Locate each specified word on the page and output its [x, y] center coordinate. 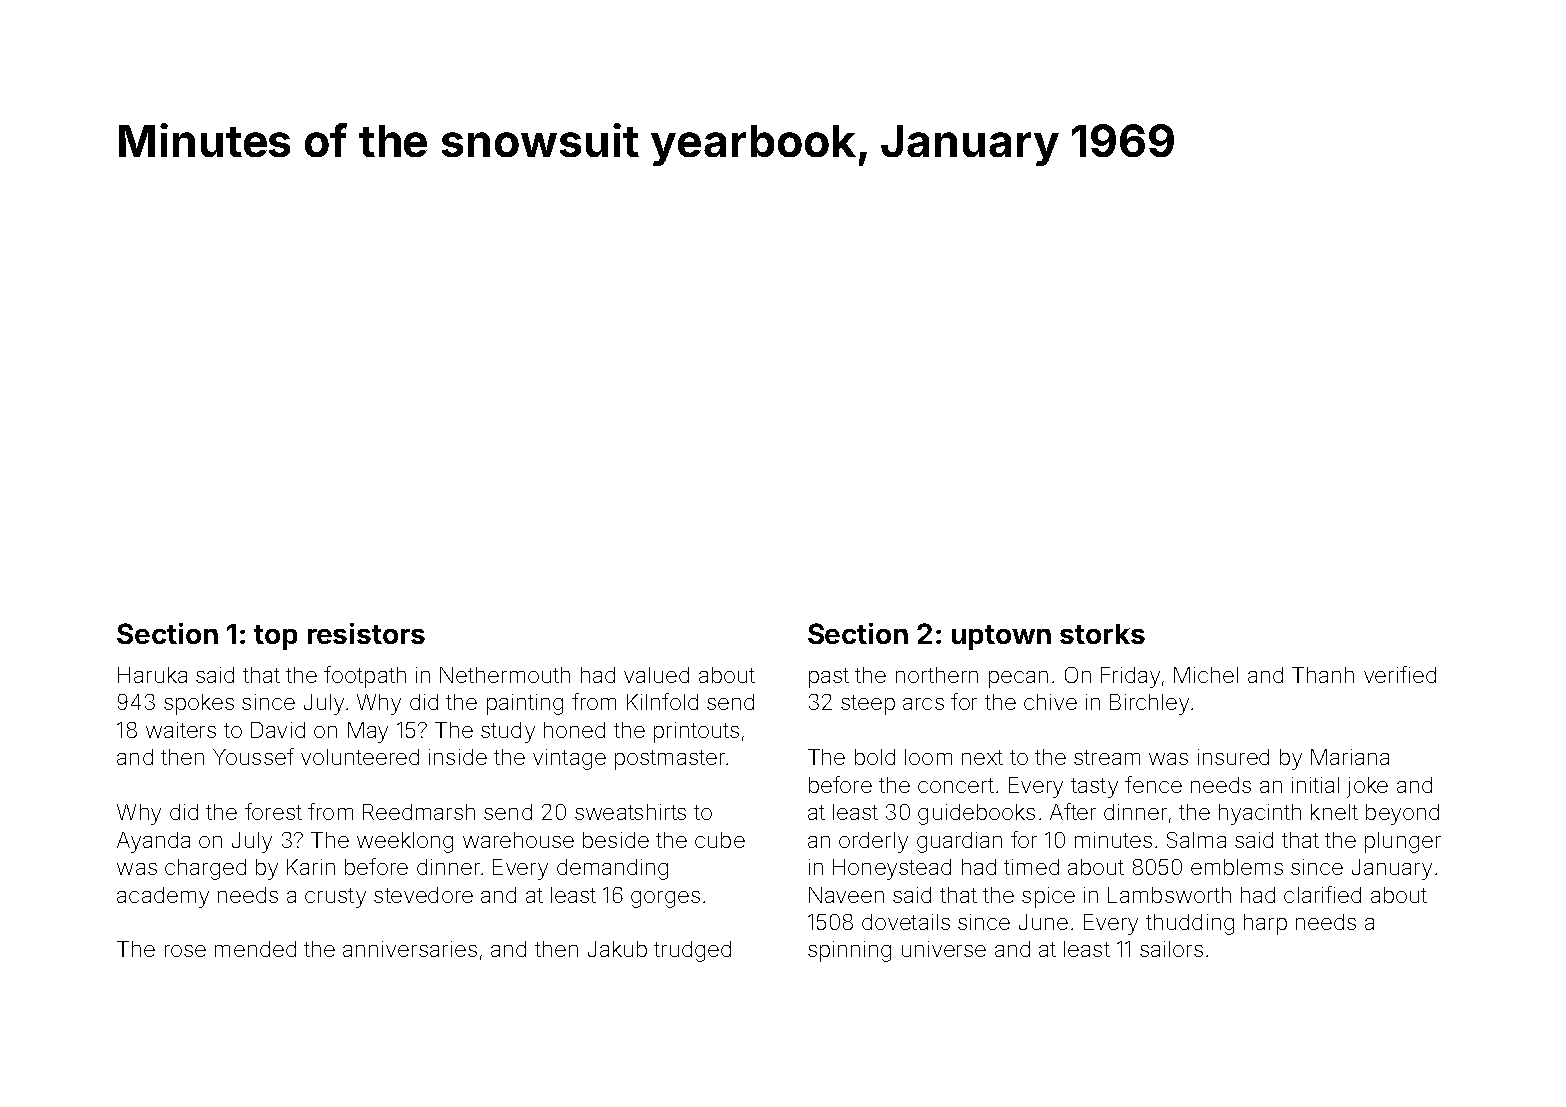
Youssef [253, 756]
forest [273, 811]
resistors [366, 633]
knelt [1334, 812]
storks [1102, 634]
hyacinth [1260, 814]
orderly [873, 842]
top [275, 637]
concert [956, 785]
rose [185, 951]
